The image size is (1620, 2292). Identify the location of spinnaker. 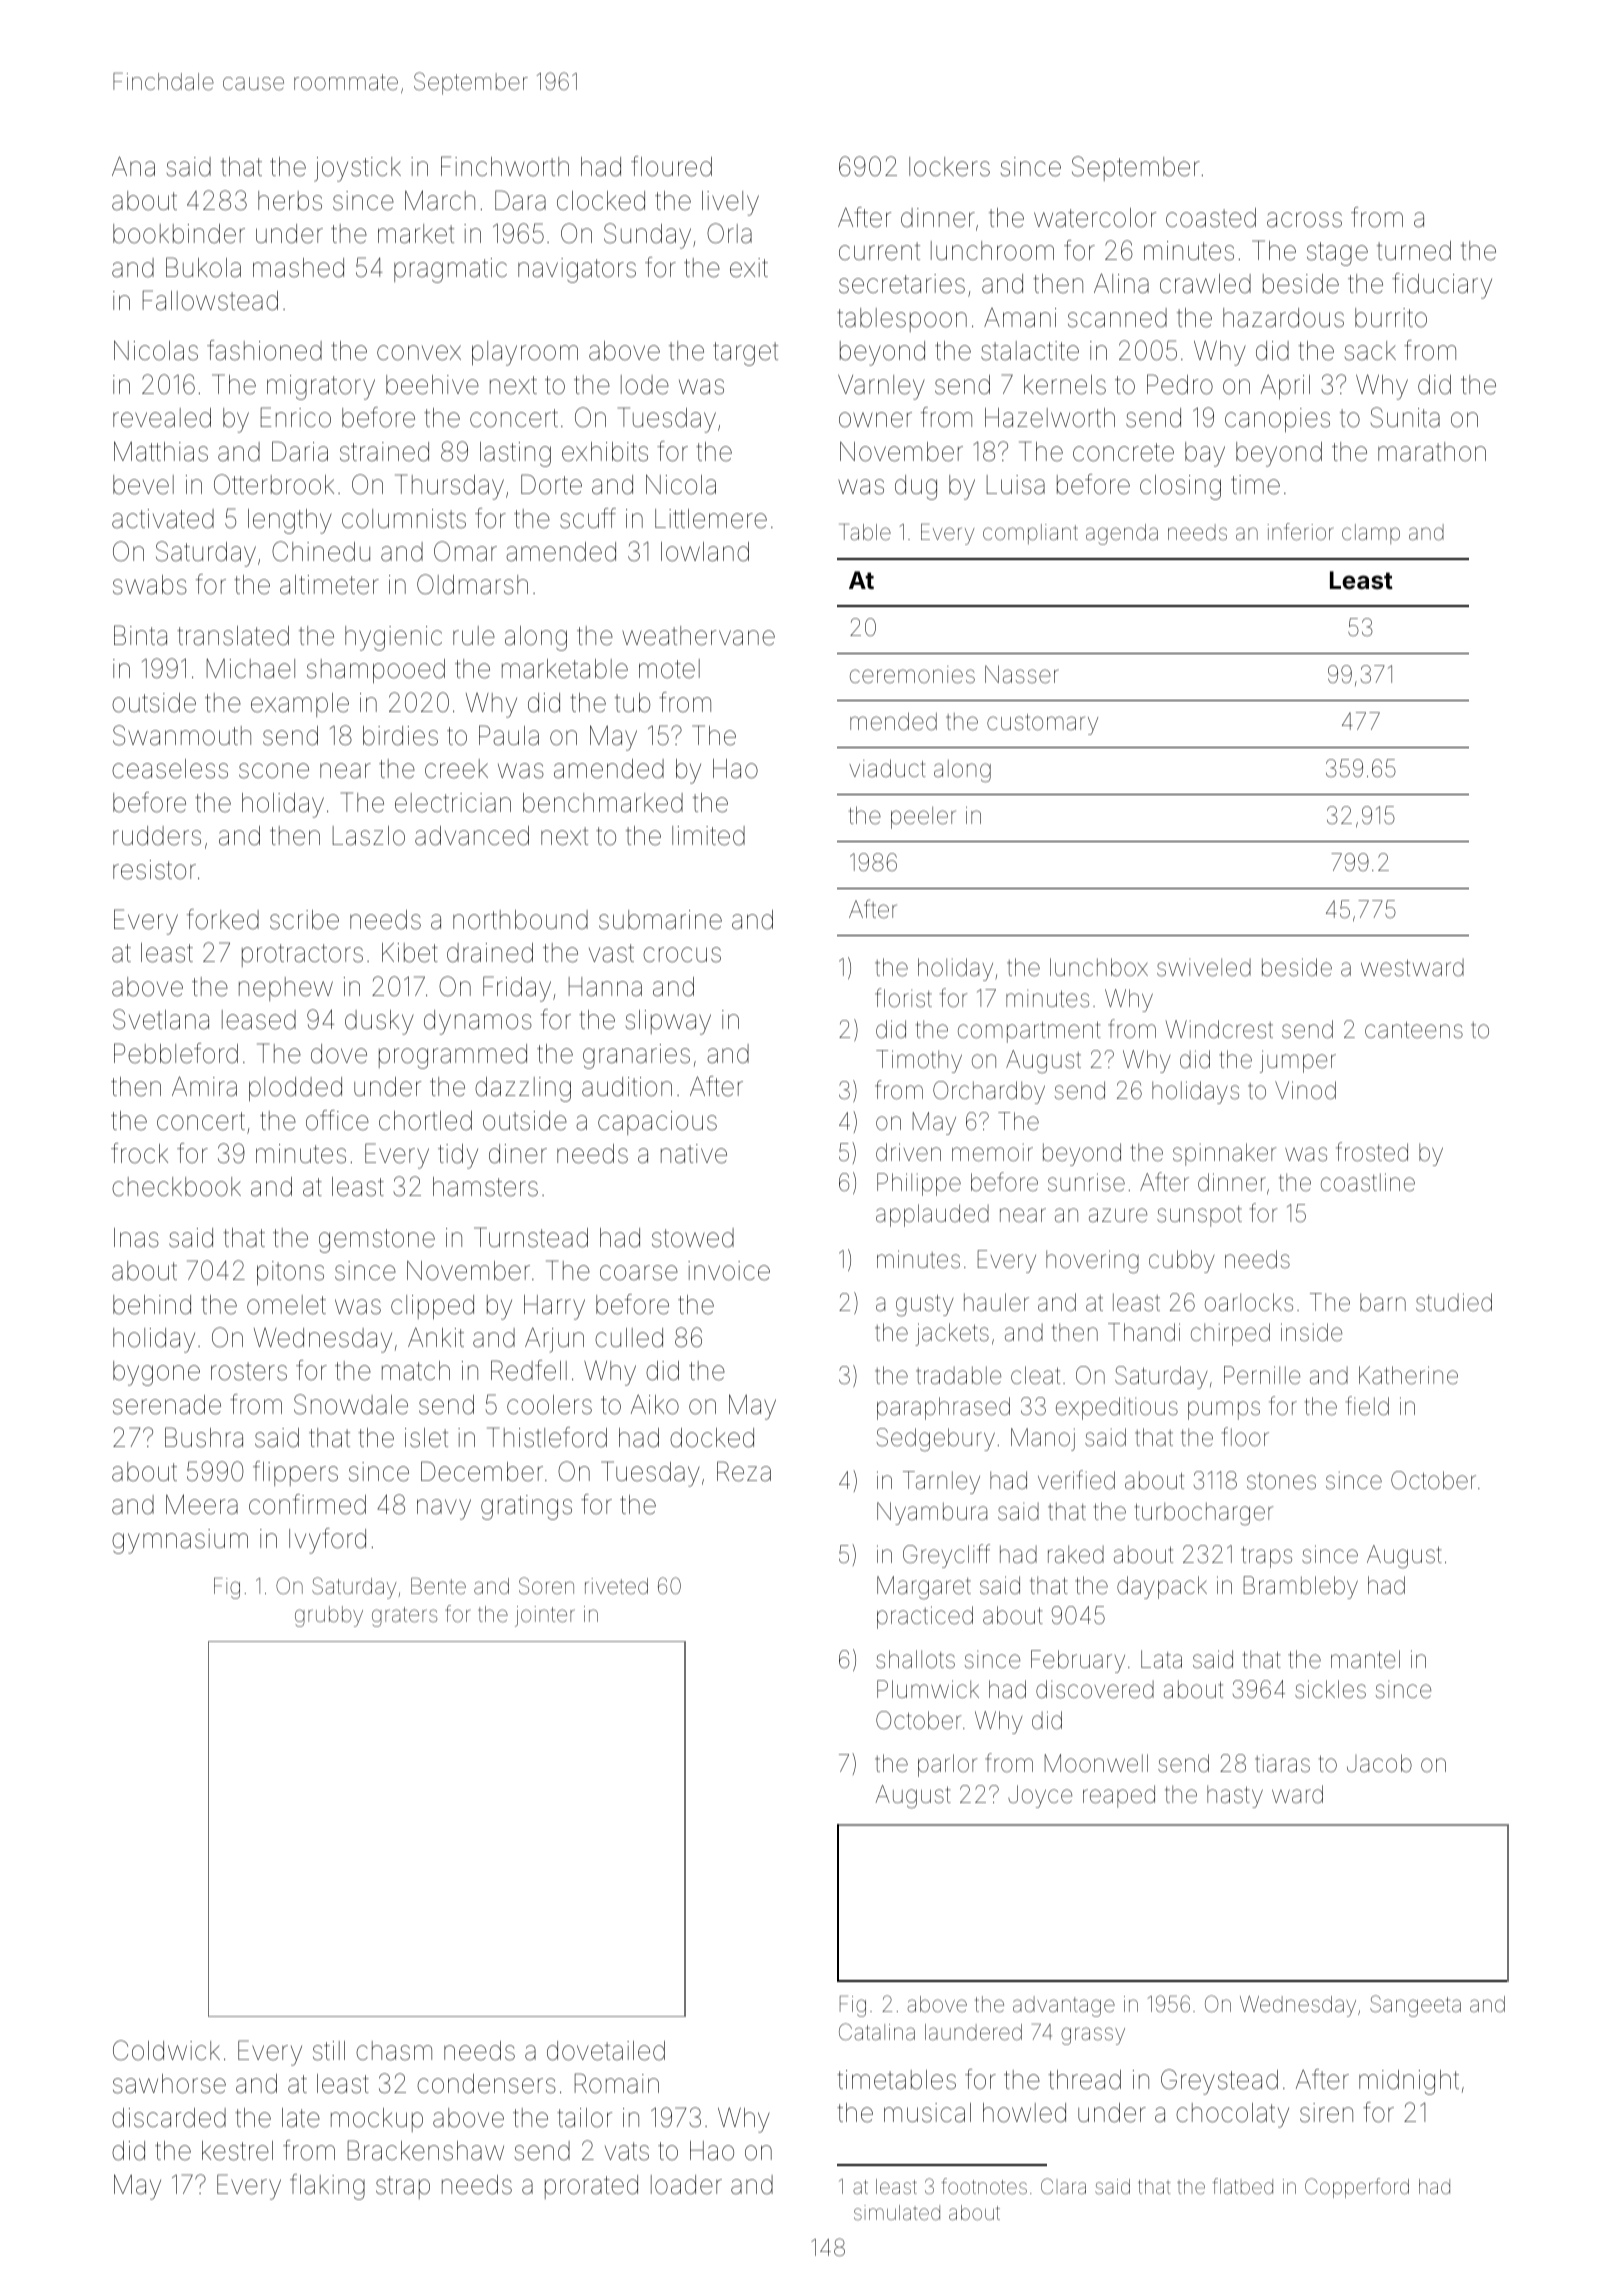
(1225, 1154).
